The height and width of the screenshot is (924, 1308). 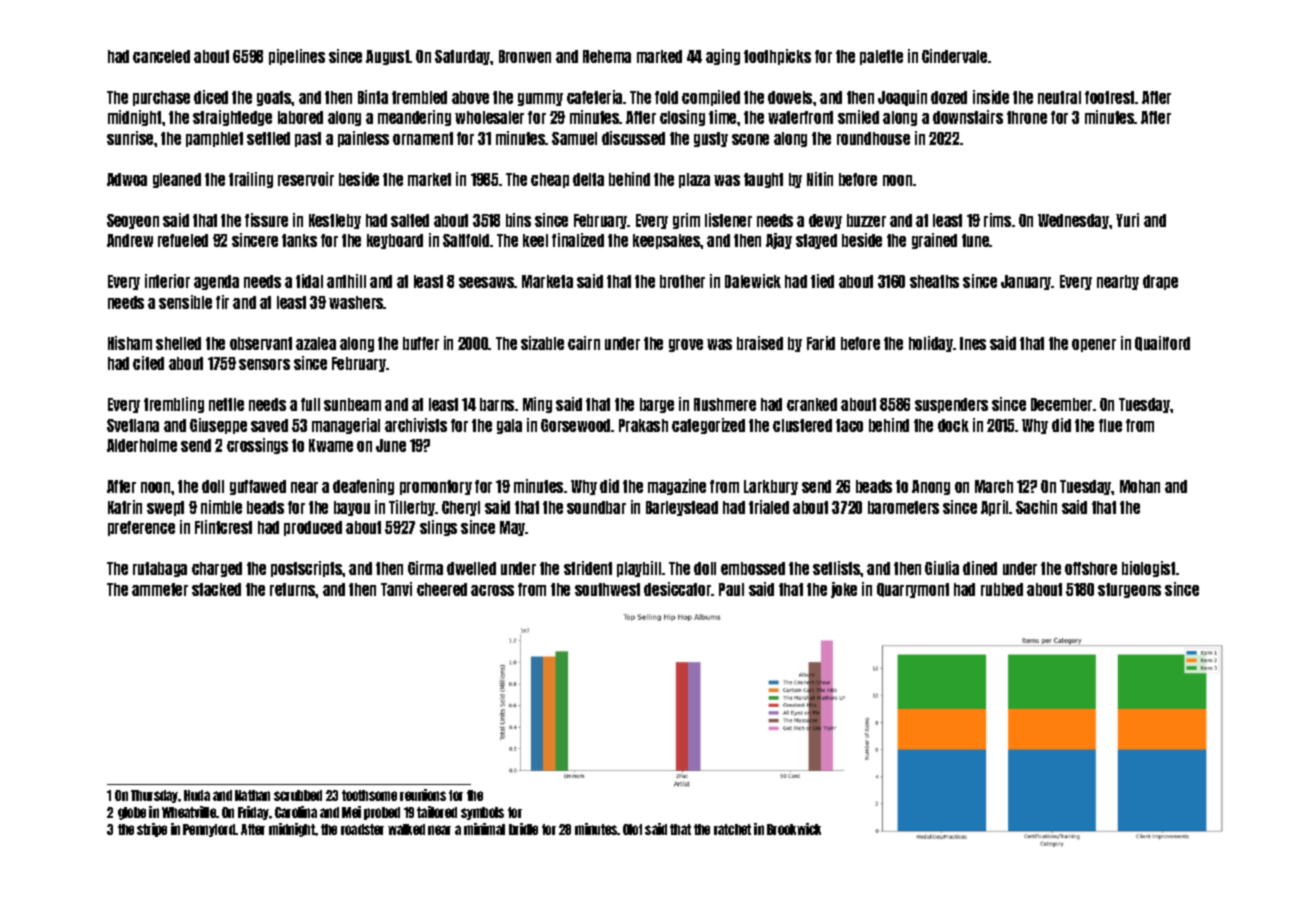 I want to click on canceled, so click(x=161, y=56).
